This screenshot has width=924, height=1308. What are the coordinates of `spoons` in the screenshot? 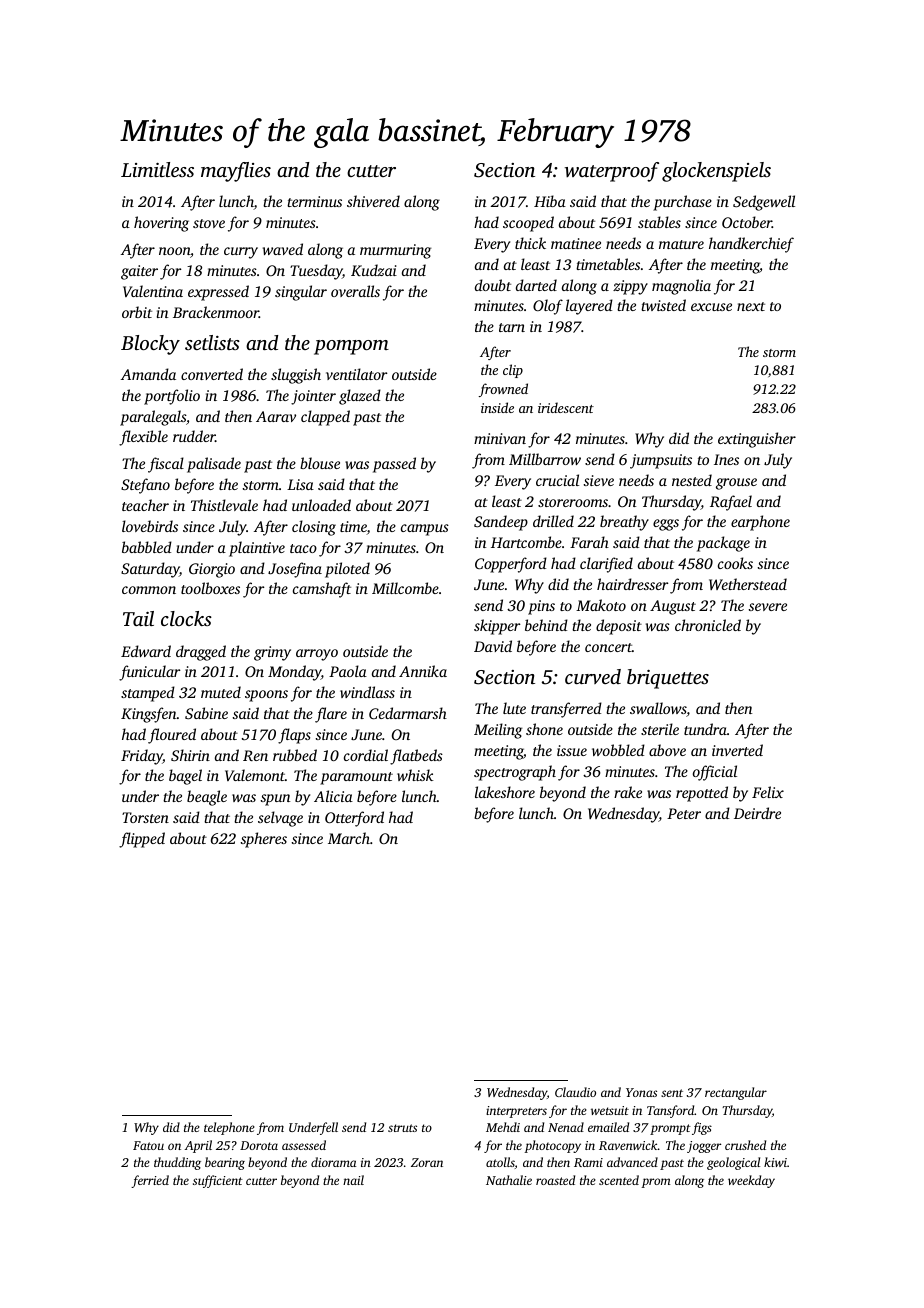 It's located at (266, 696).
